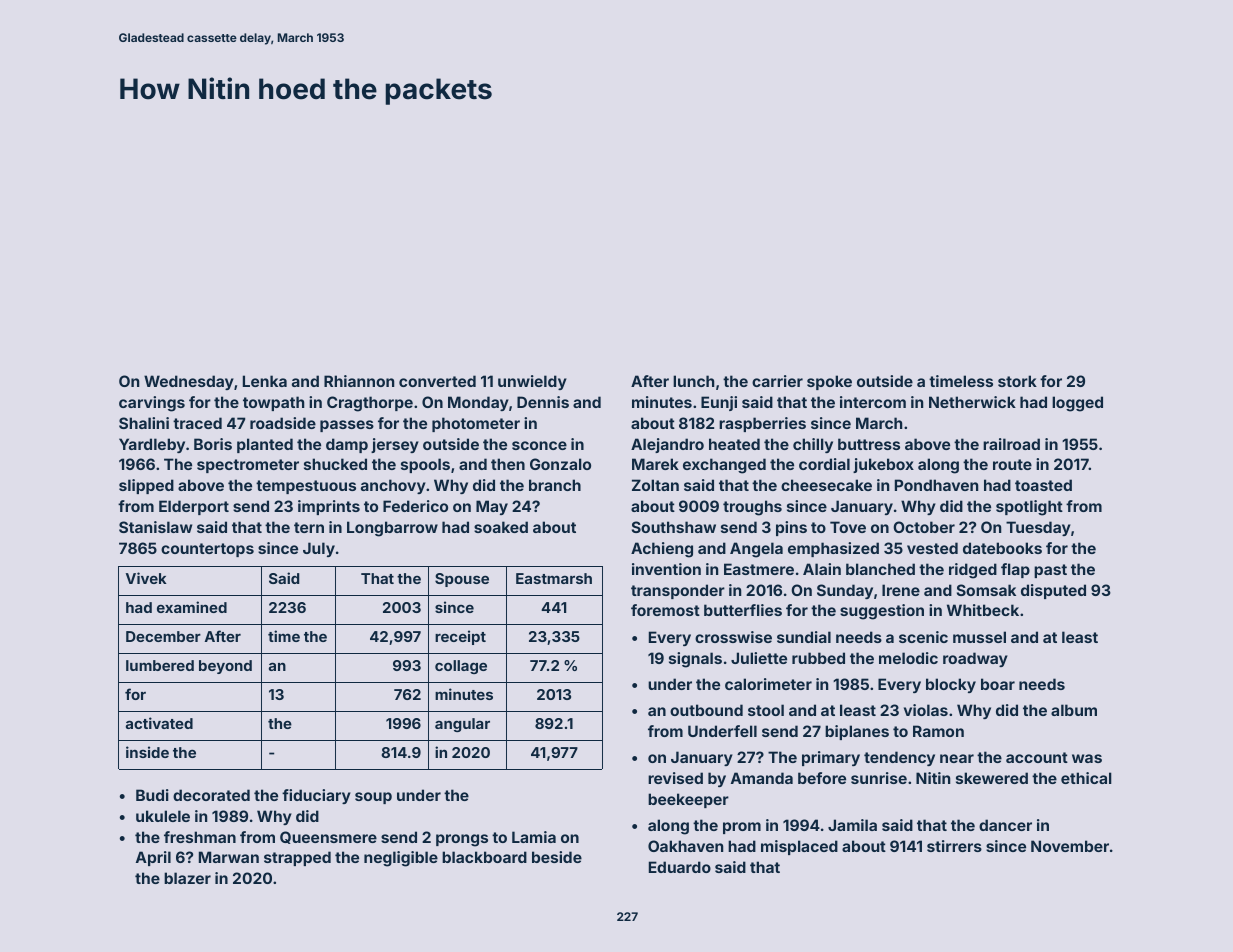  What do you see at coordinates (734, 444) in the screenshot?
I see `heated` at bounding box center [734, 444].
